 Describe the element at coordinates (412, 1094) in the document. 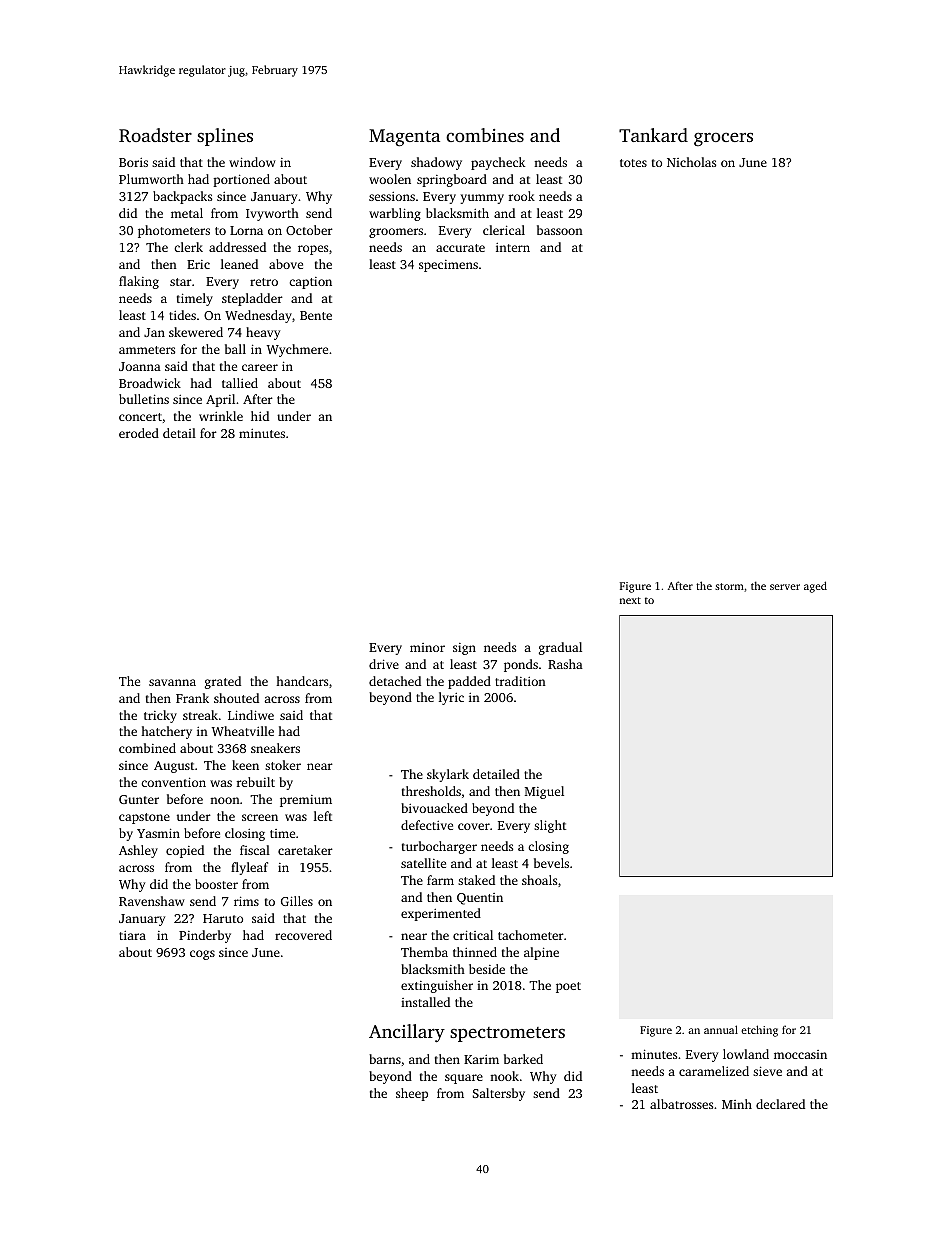

I see `sheep` at that location.
